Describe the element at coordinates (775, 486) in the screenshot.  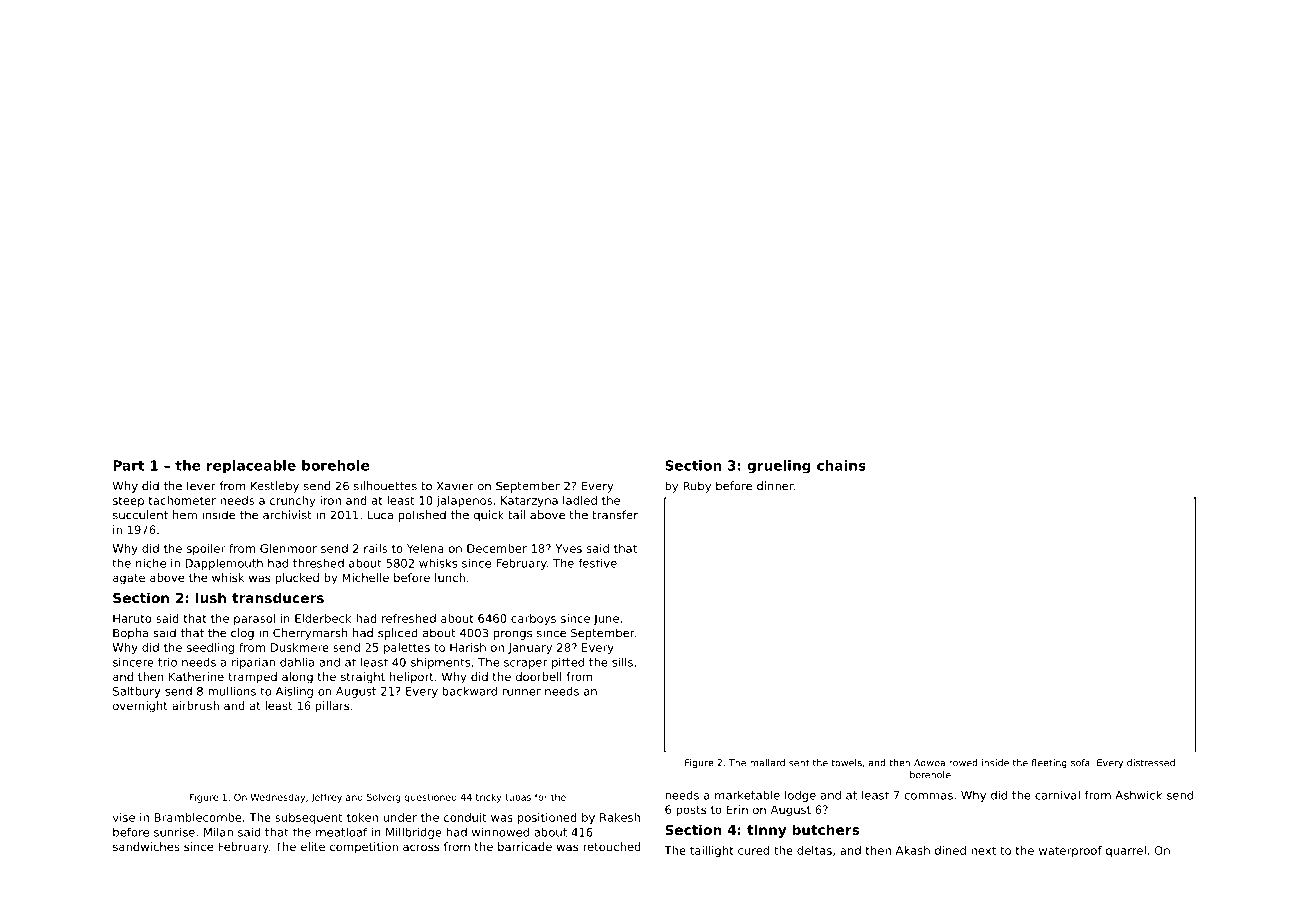
I see `dinner` at that location.
